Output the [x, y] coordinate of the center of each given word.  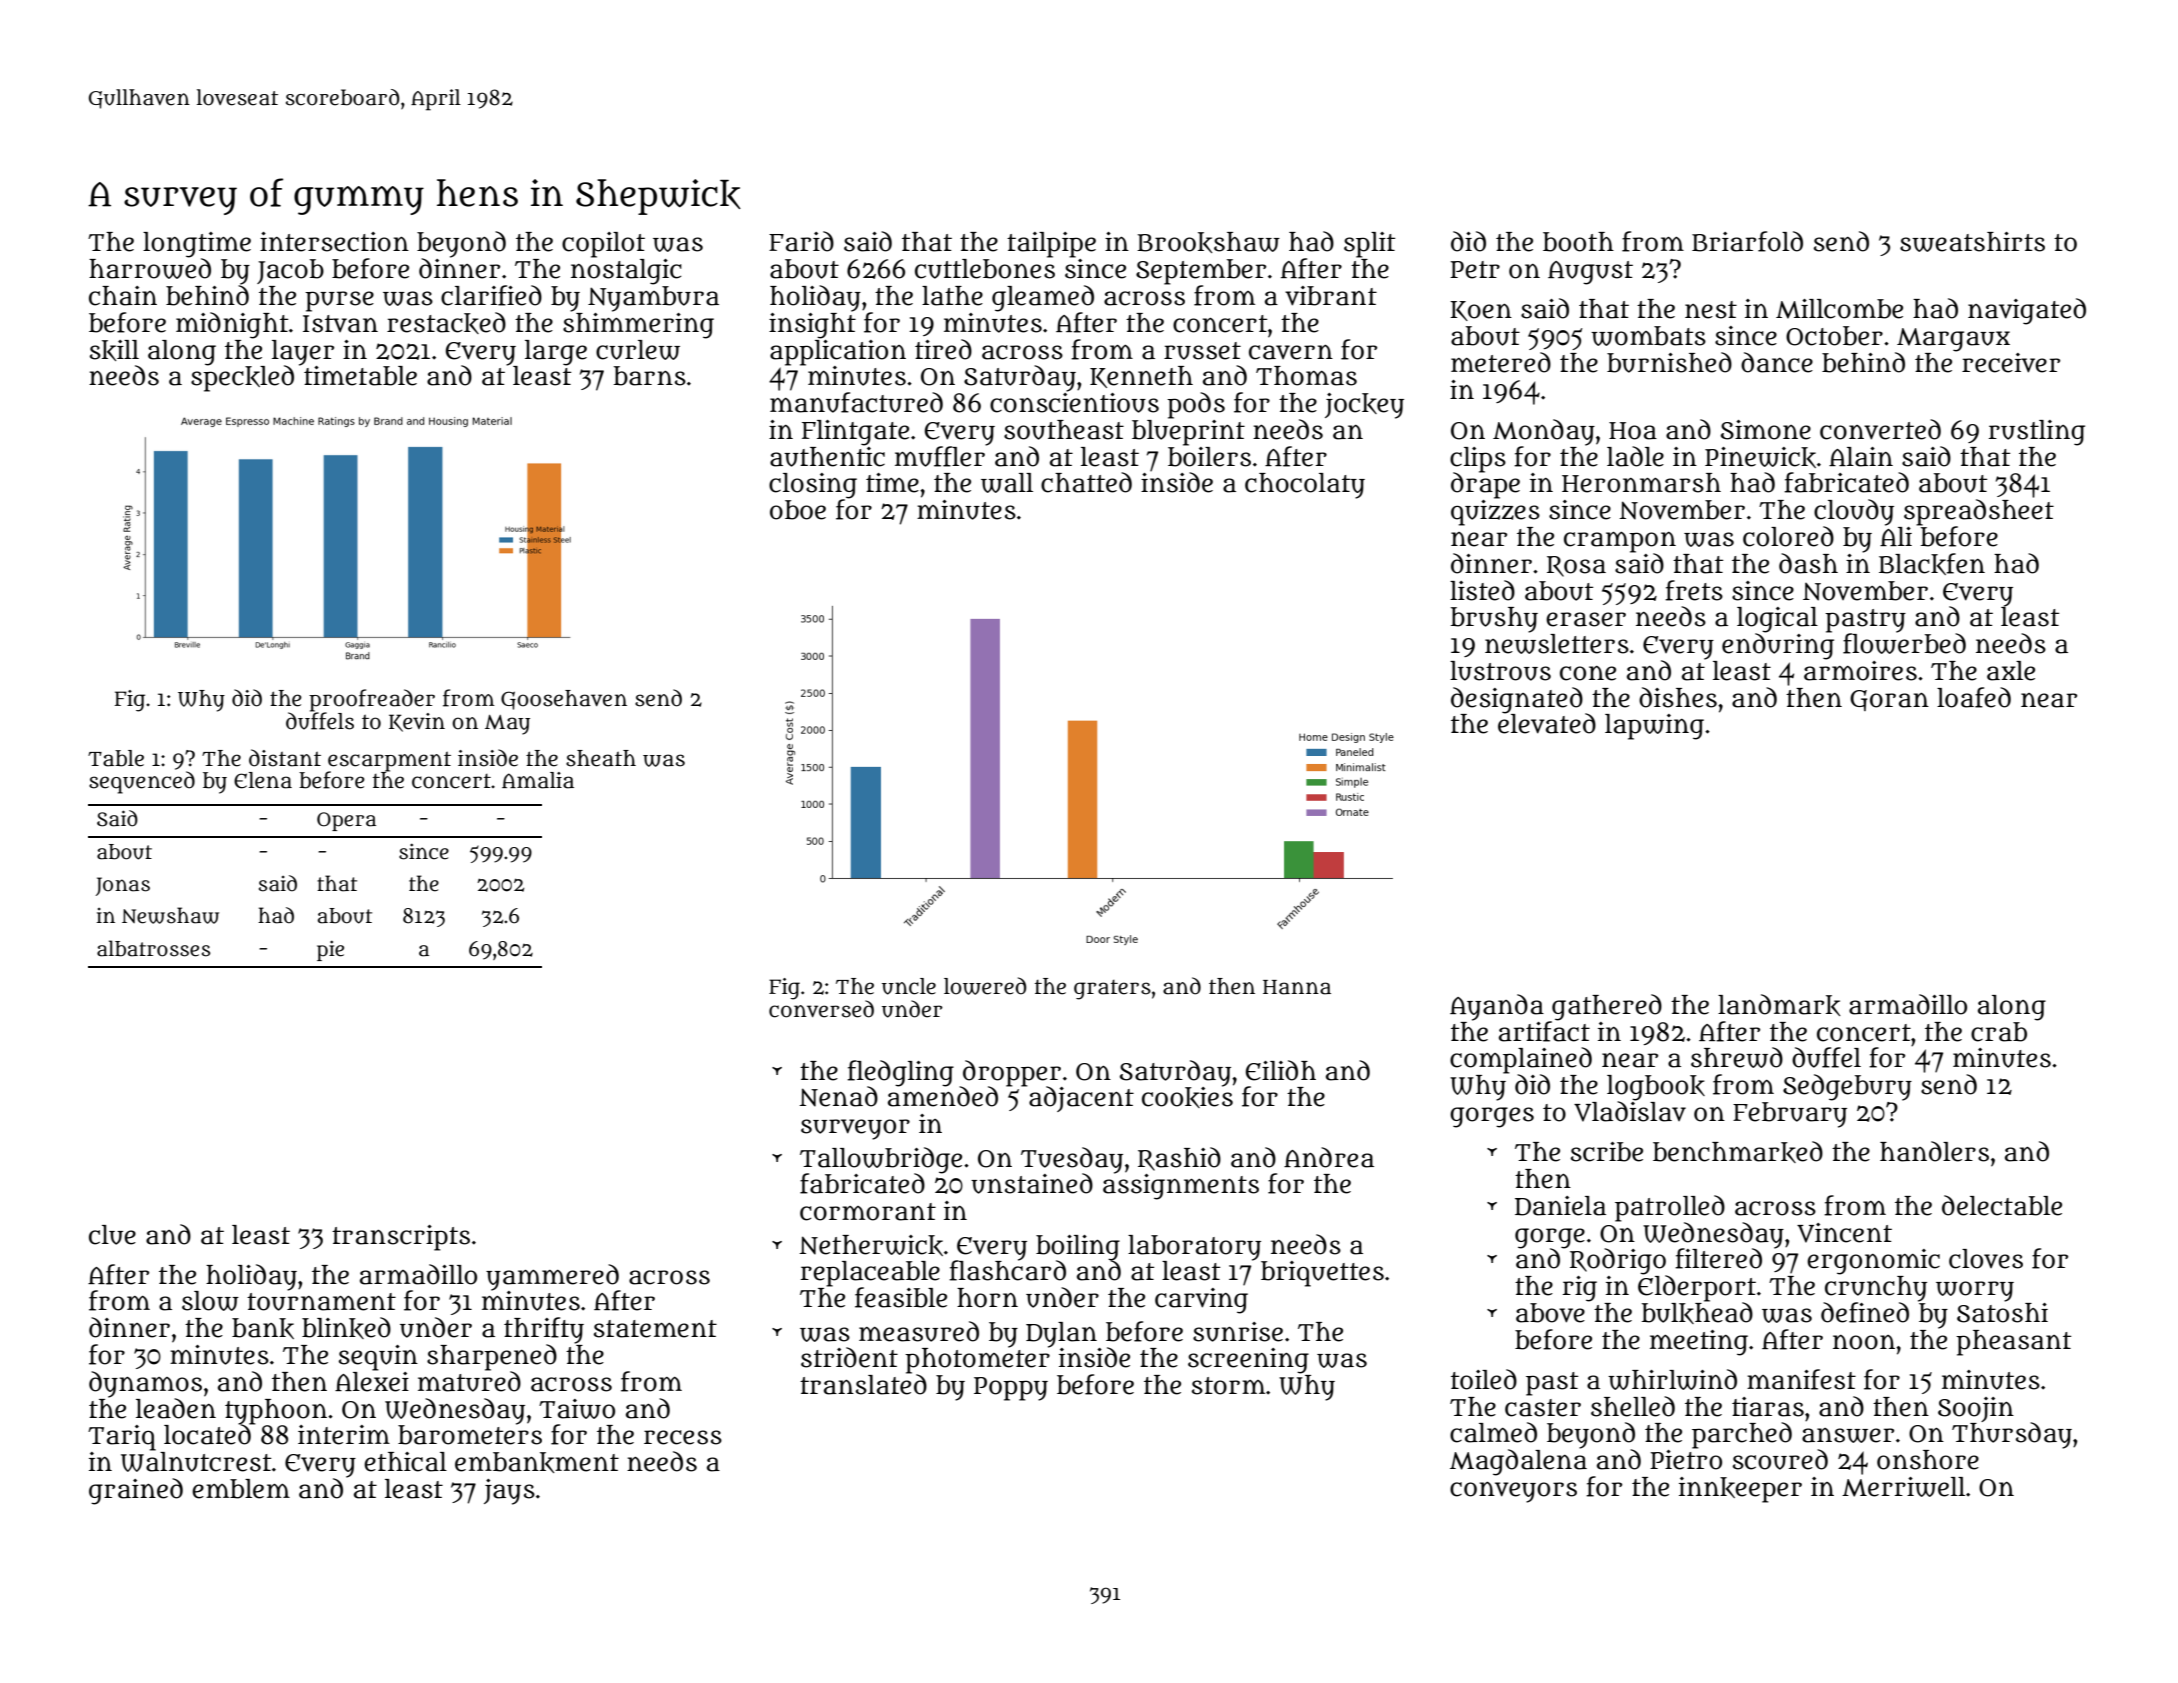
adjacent [1081, 1099]
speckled [242, 378]
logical [1777, 620]
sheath [601, 758]
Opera [346, 821]
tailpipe [1051, 245]
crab [1999, 1032]
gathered [1607, 1007]
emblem [241, 1489]
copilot [603, 245]
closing [813, 486]
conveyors [1513, 1492]
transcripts [401, 1238]
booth [1578, 242]
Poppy [1011, 1389]
